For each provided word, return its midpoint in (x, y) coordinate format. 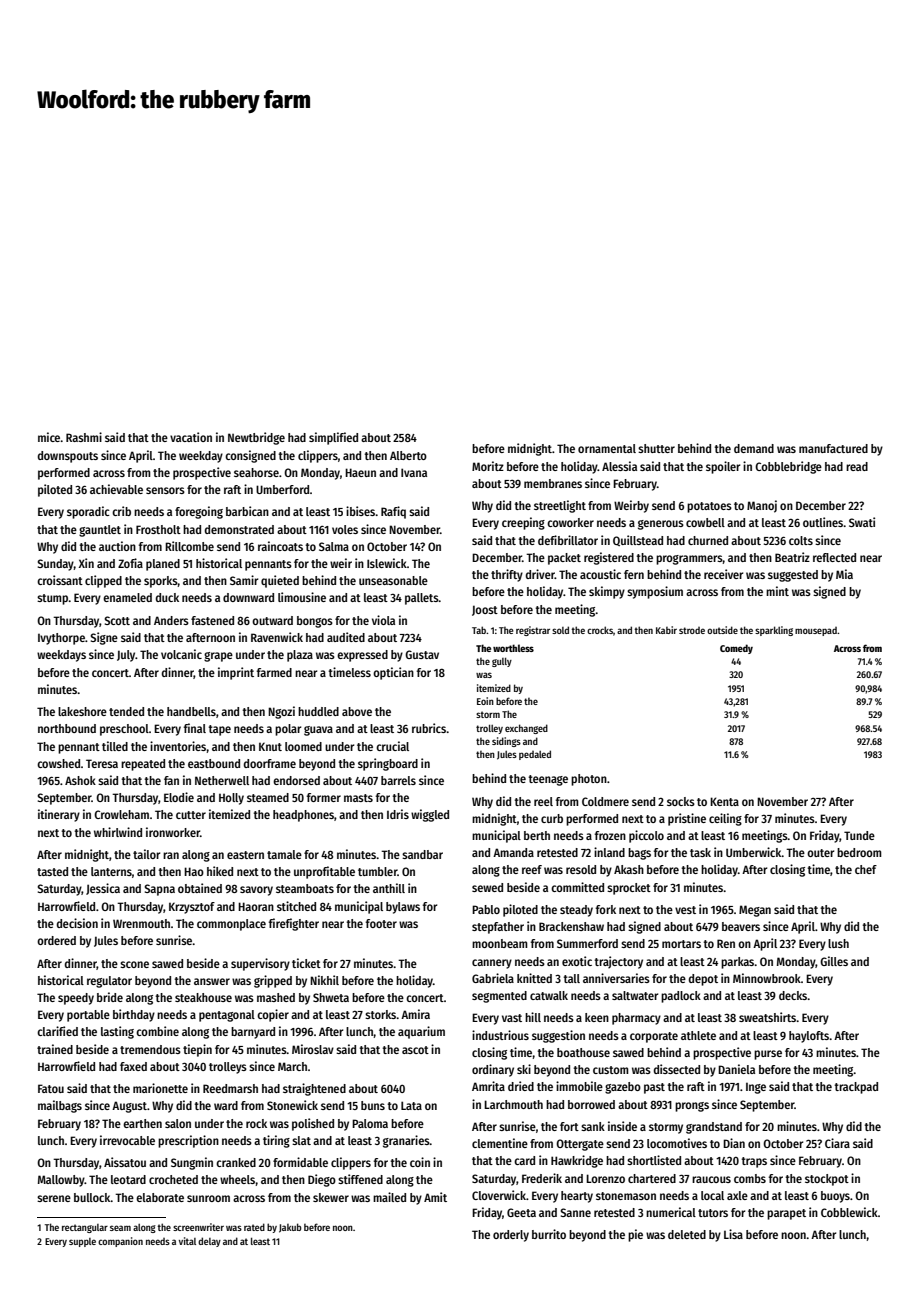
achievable (116, 489)
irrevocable (127, 1140)
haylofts (809, 1037)
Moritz (488, 466)
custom (611, 1070)
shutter (656, 448)
